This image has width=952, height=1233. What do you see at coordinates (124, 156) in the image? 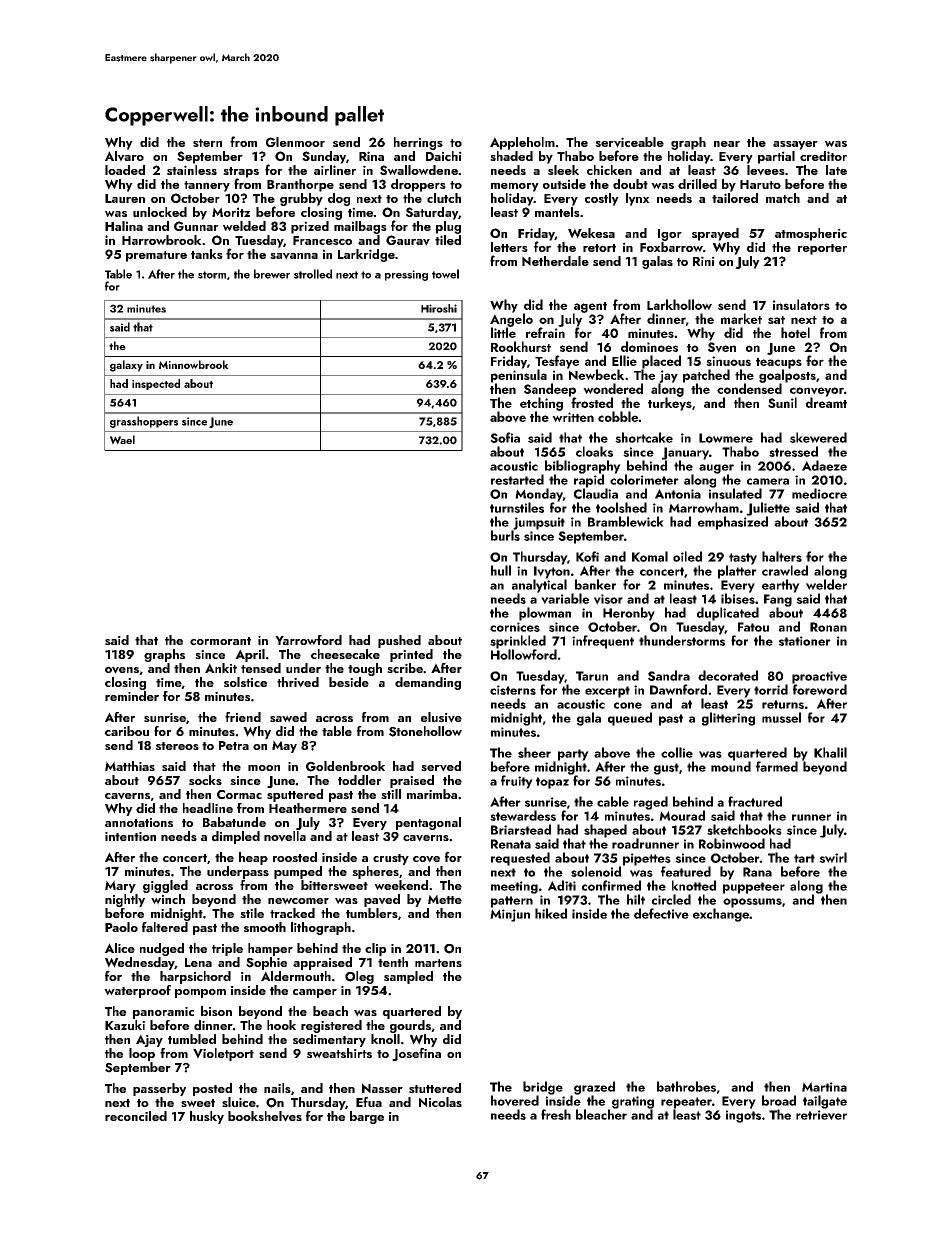
I see `Alvaro` at bounding box center [124, 156].
